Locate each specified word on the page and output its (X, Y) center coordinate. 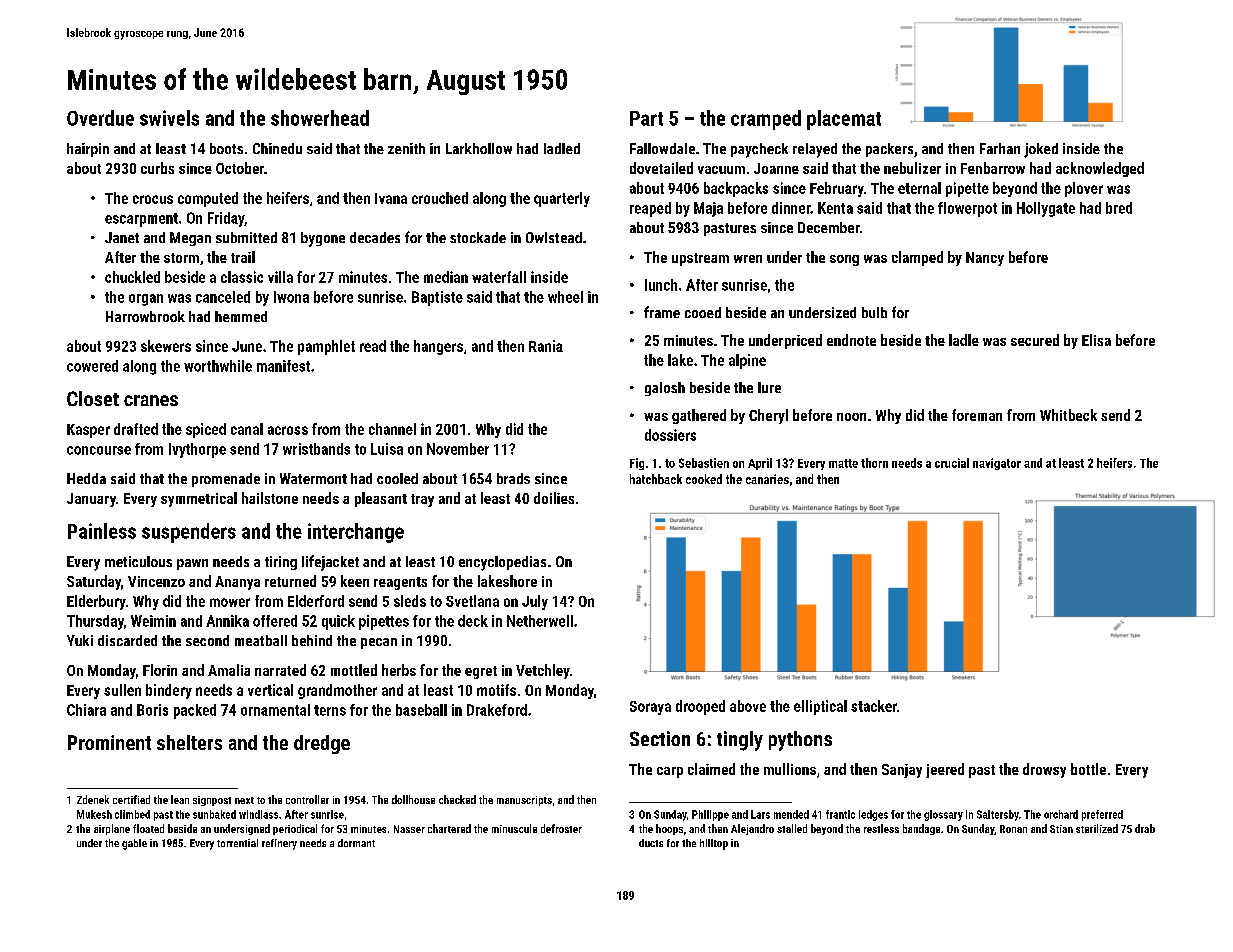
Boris (152, 710)
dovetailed (661, 168)
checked (457, 799)
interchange (356, 533)
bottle (1088, 769)
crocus (153, 199)
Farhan (1000, 148)
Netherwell (540, 621)
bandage (921, 829)
